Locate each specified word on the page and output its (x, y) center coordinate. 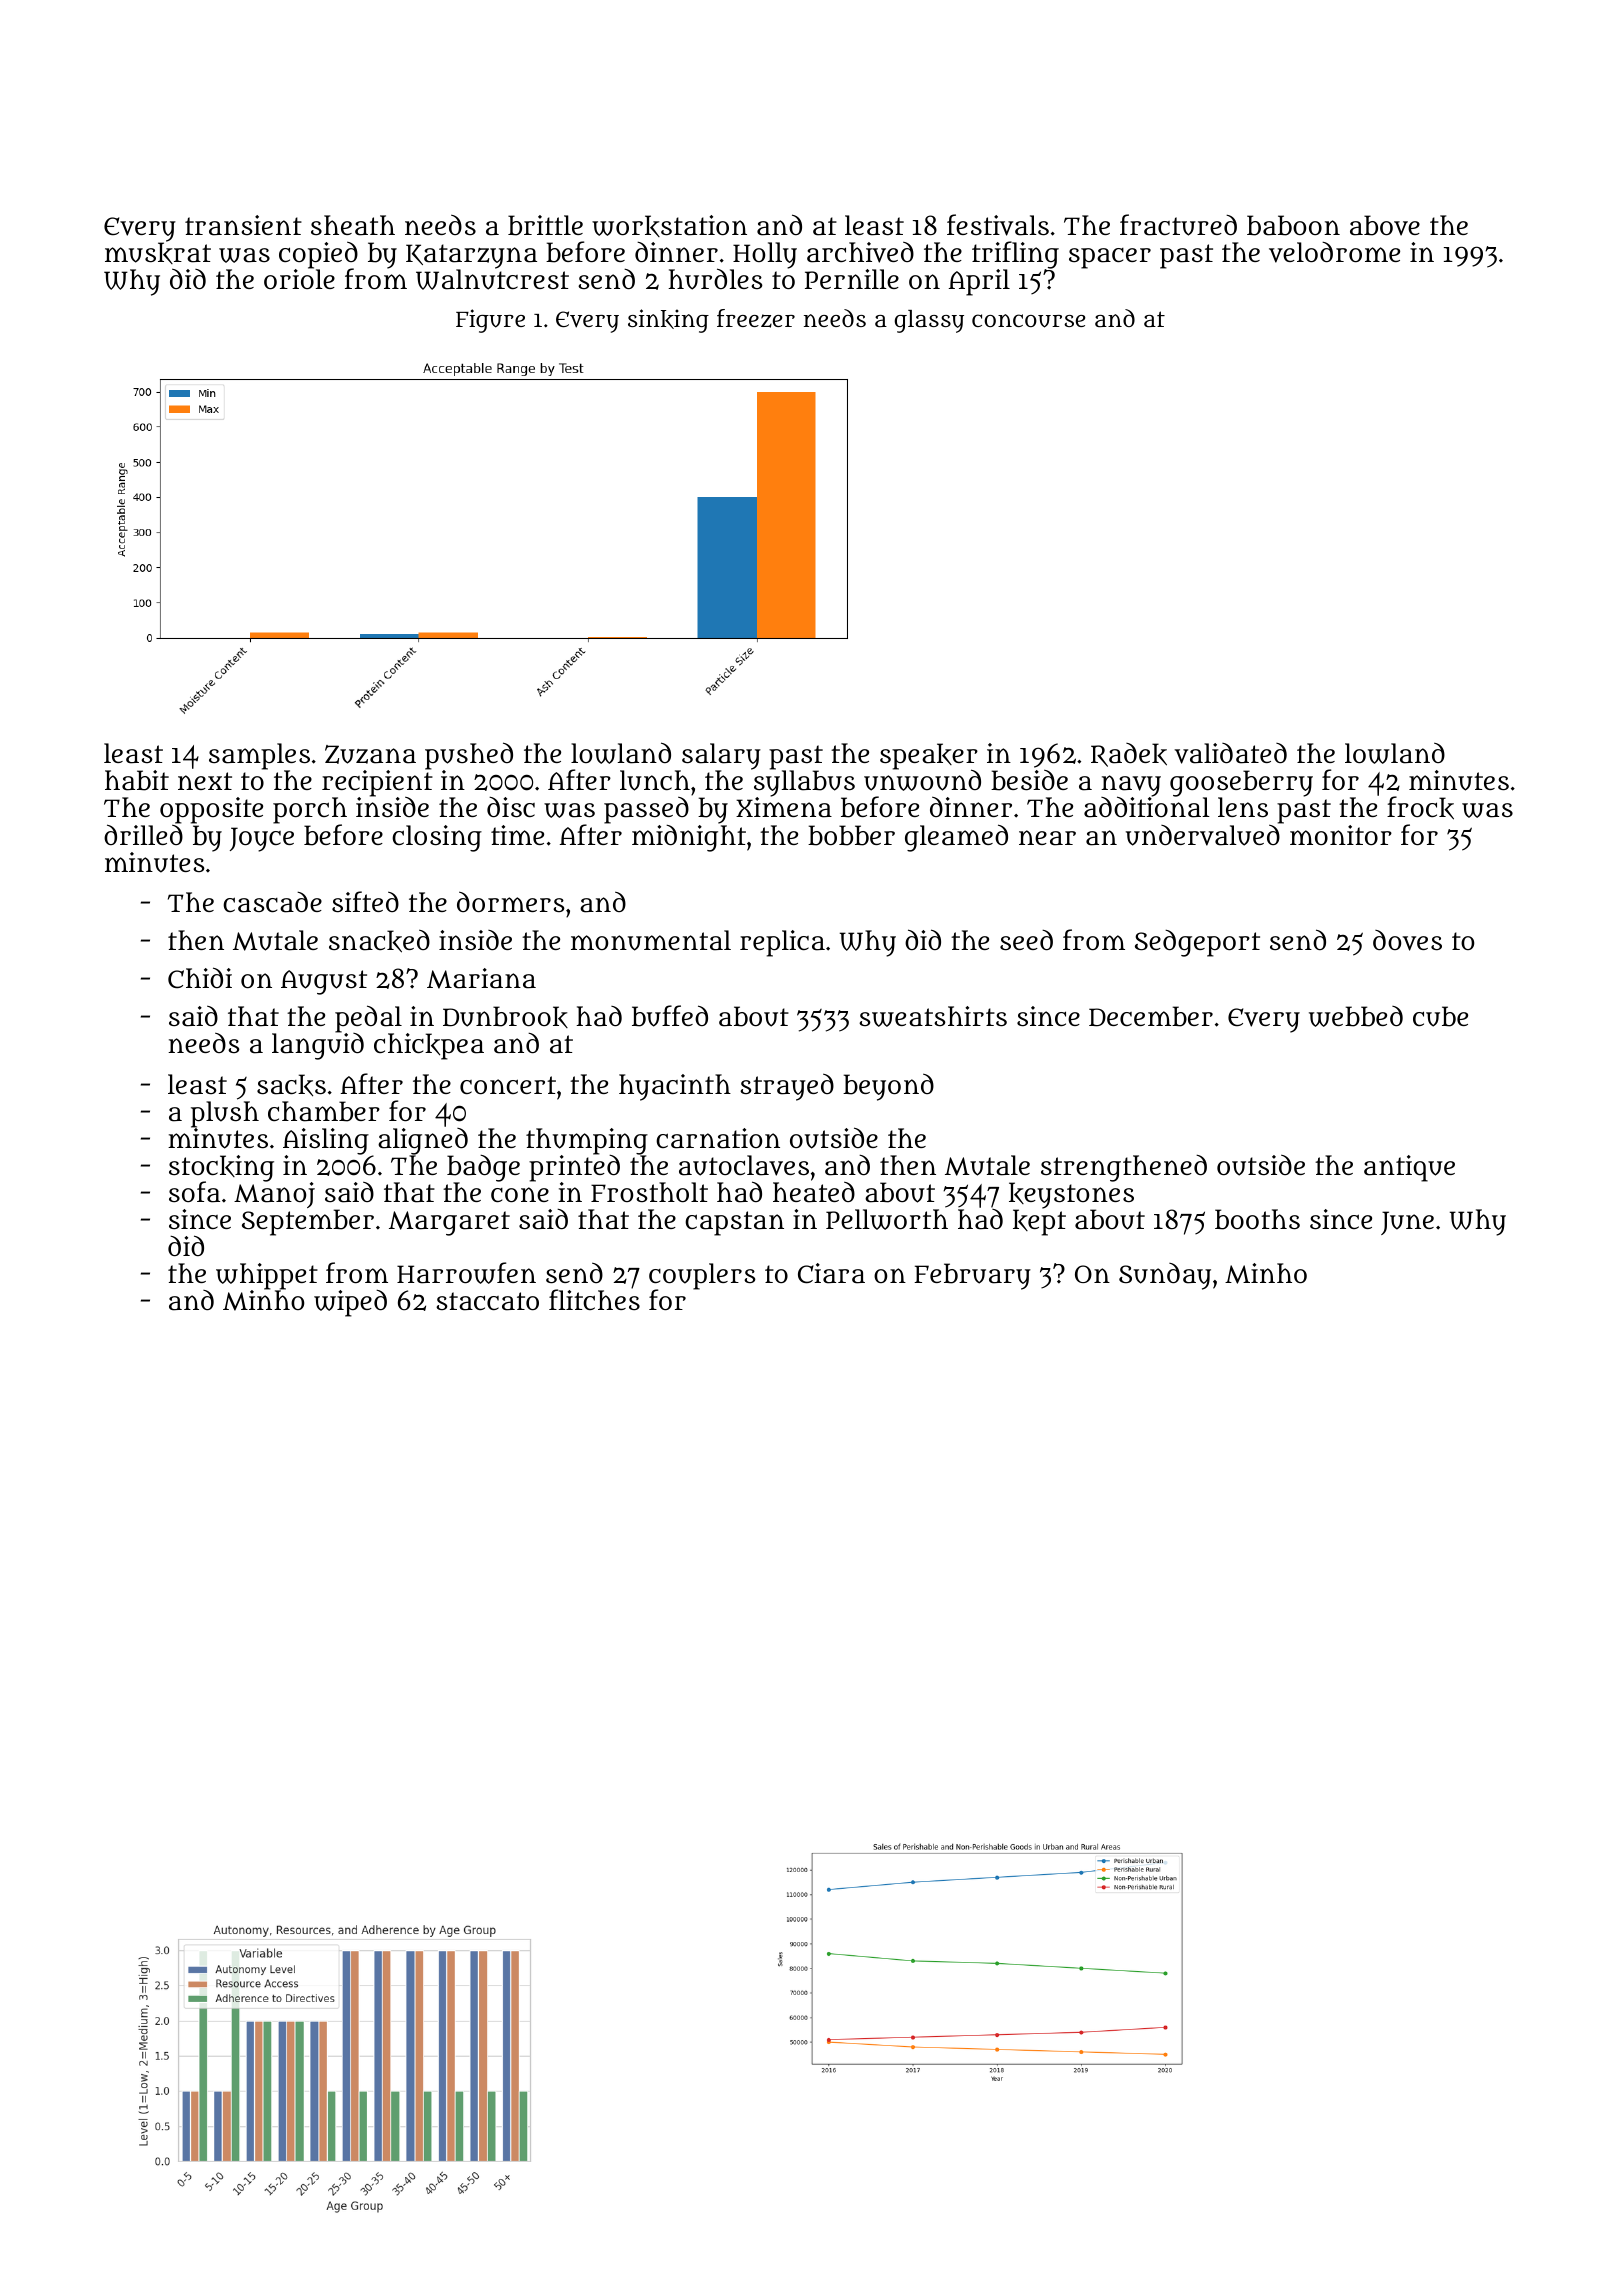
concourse (1028, 321)
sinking (668, 321)
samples (259, 757)
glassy (929, 321)
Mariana (481, 978)
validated (1230, 753)
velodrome (1334, 252)
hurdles (715, 279)
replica (782, 943)
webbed (1356, 1016)
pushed (469, 756)
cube (1440, 1016)
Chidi (200, 977)
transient (243, 225)
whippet (267, 1276)
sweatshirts (933, 1016)
